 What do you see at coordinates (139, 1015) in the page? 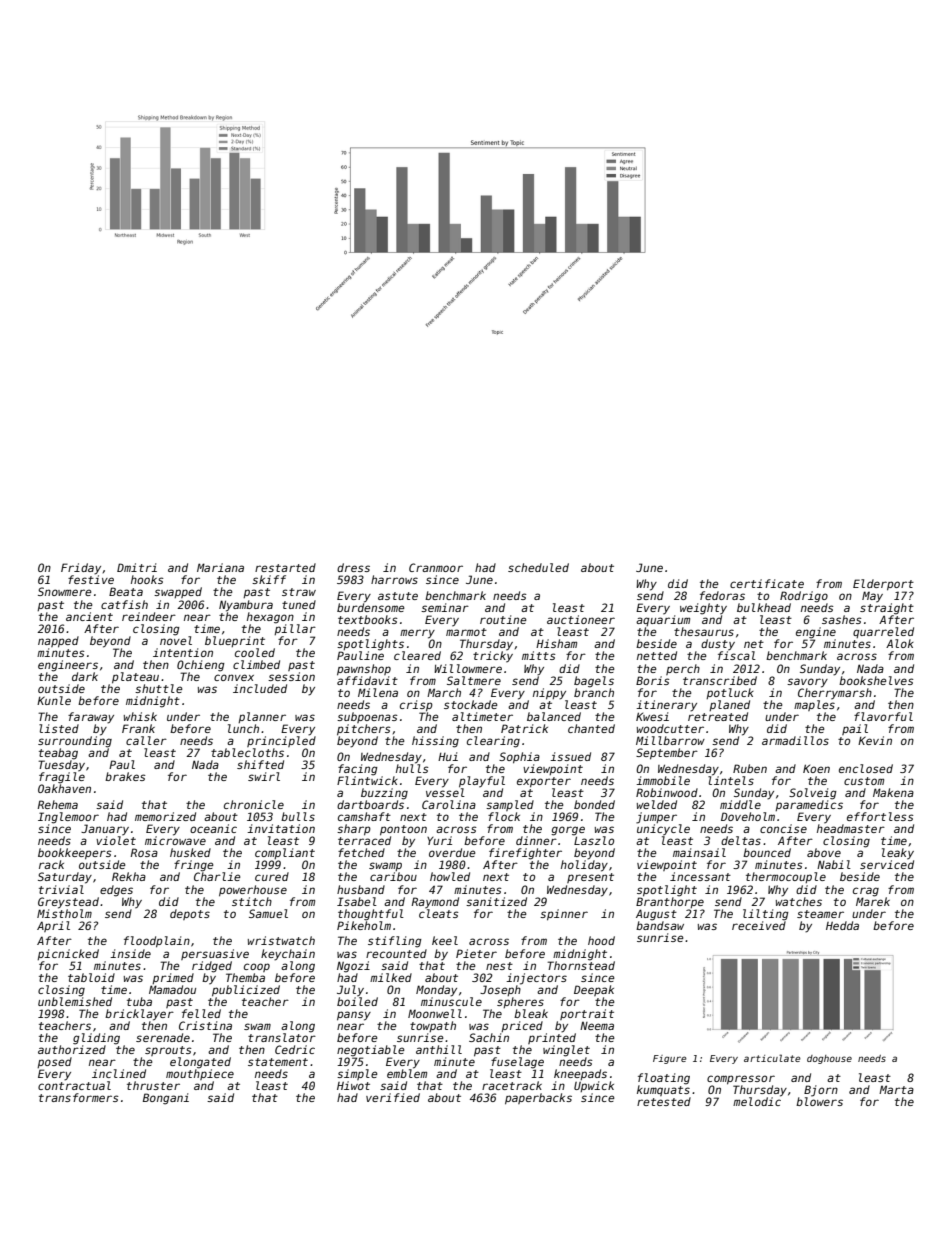
I see `bricklayer` at bounding box center [139, 1015].
